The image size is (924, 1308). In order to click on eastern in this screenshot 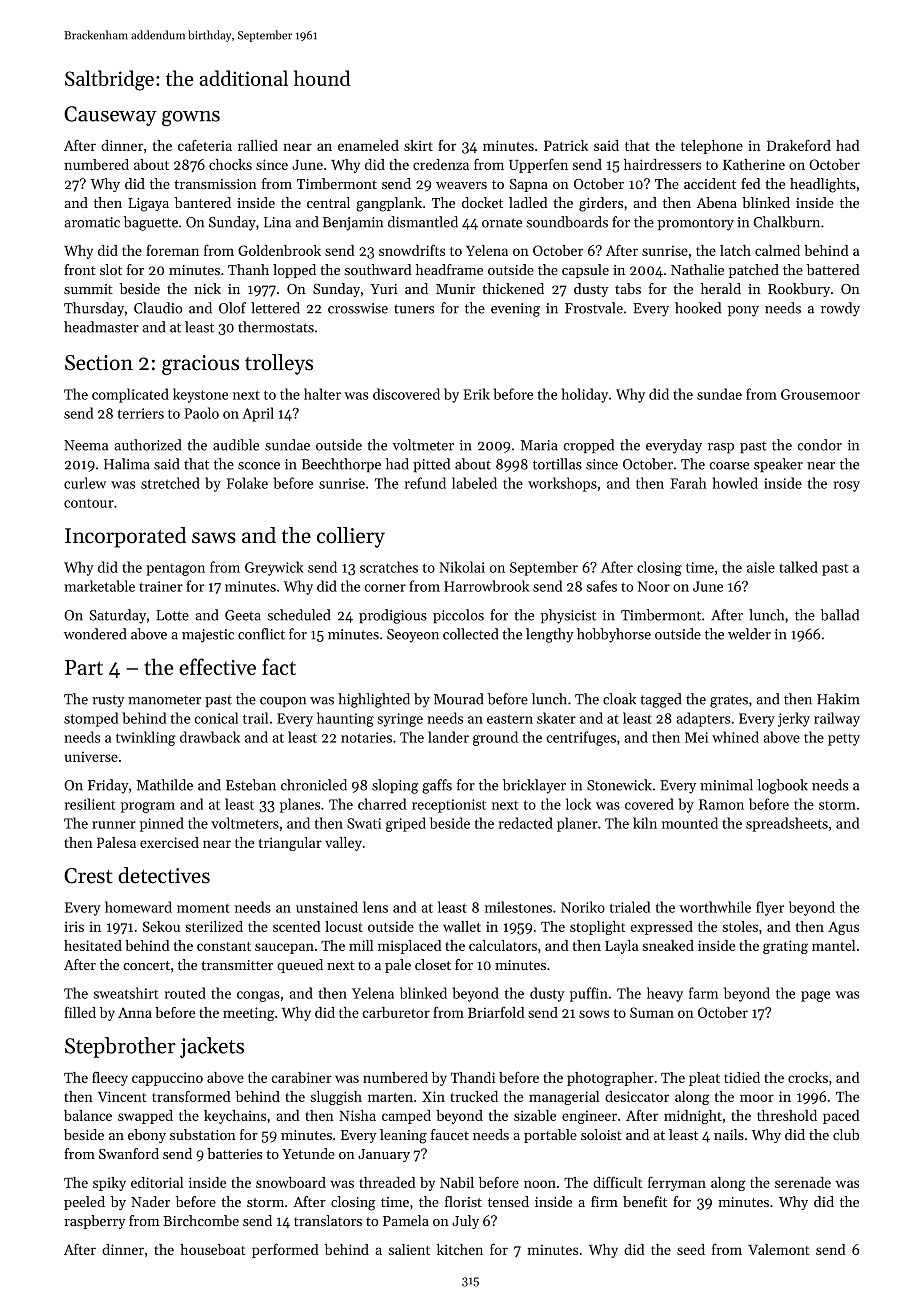, I will do `click(510, 719)`.
